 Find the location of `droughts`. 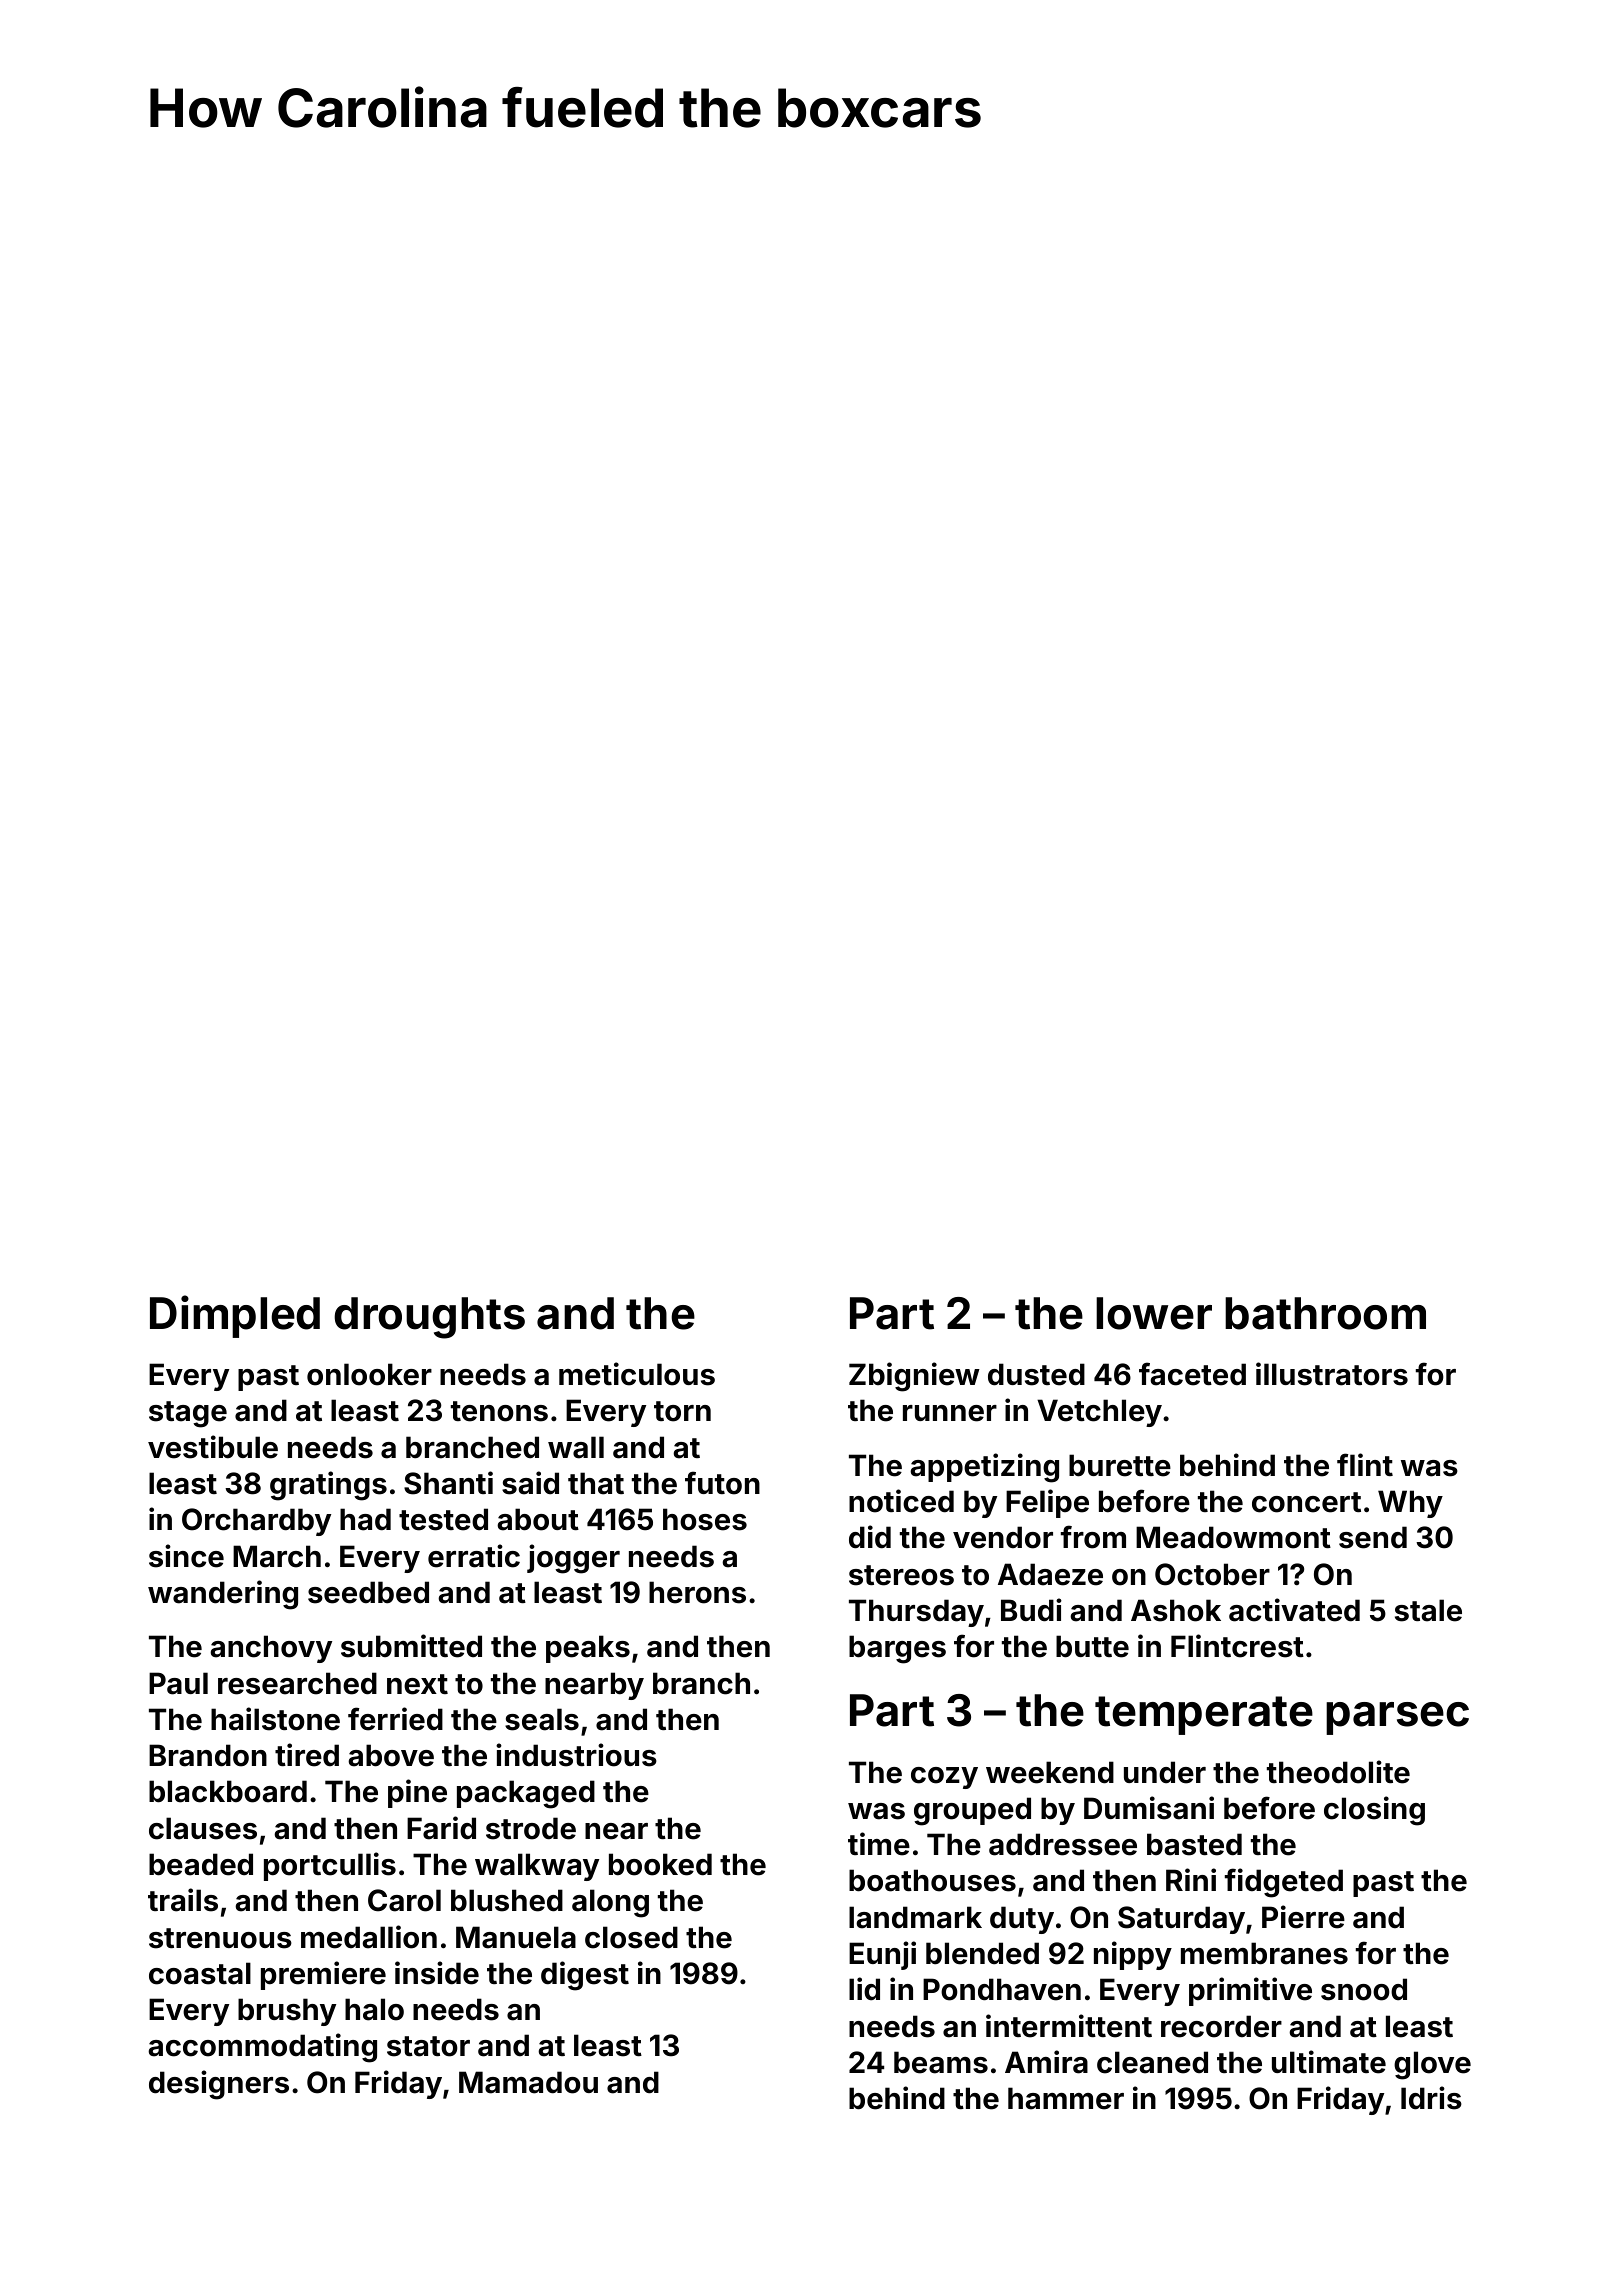

droughts is located at coordinates (429, 1318).
